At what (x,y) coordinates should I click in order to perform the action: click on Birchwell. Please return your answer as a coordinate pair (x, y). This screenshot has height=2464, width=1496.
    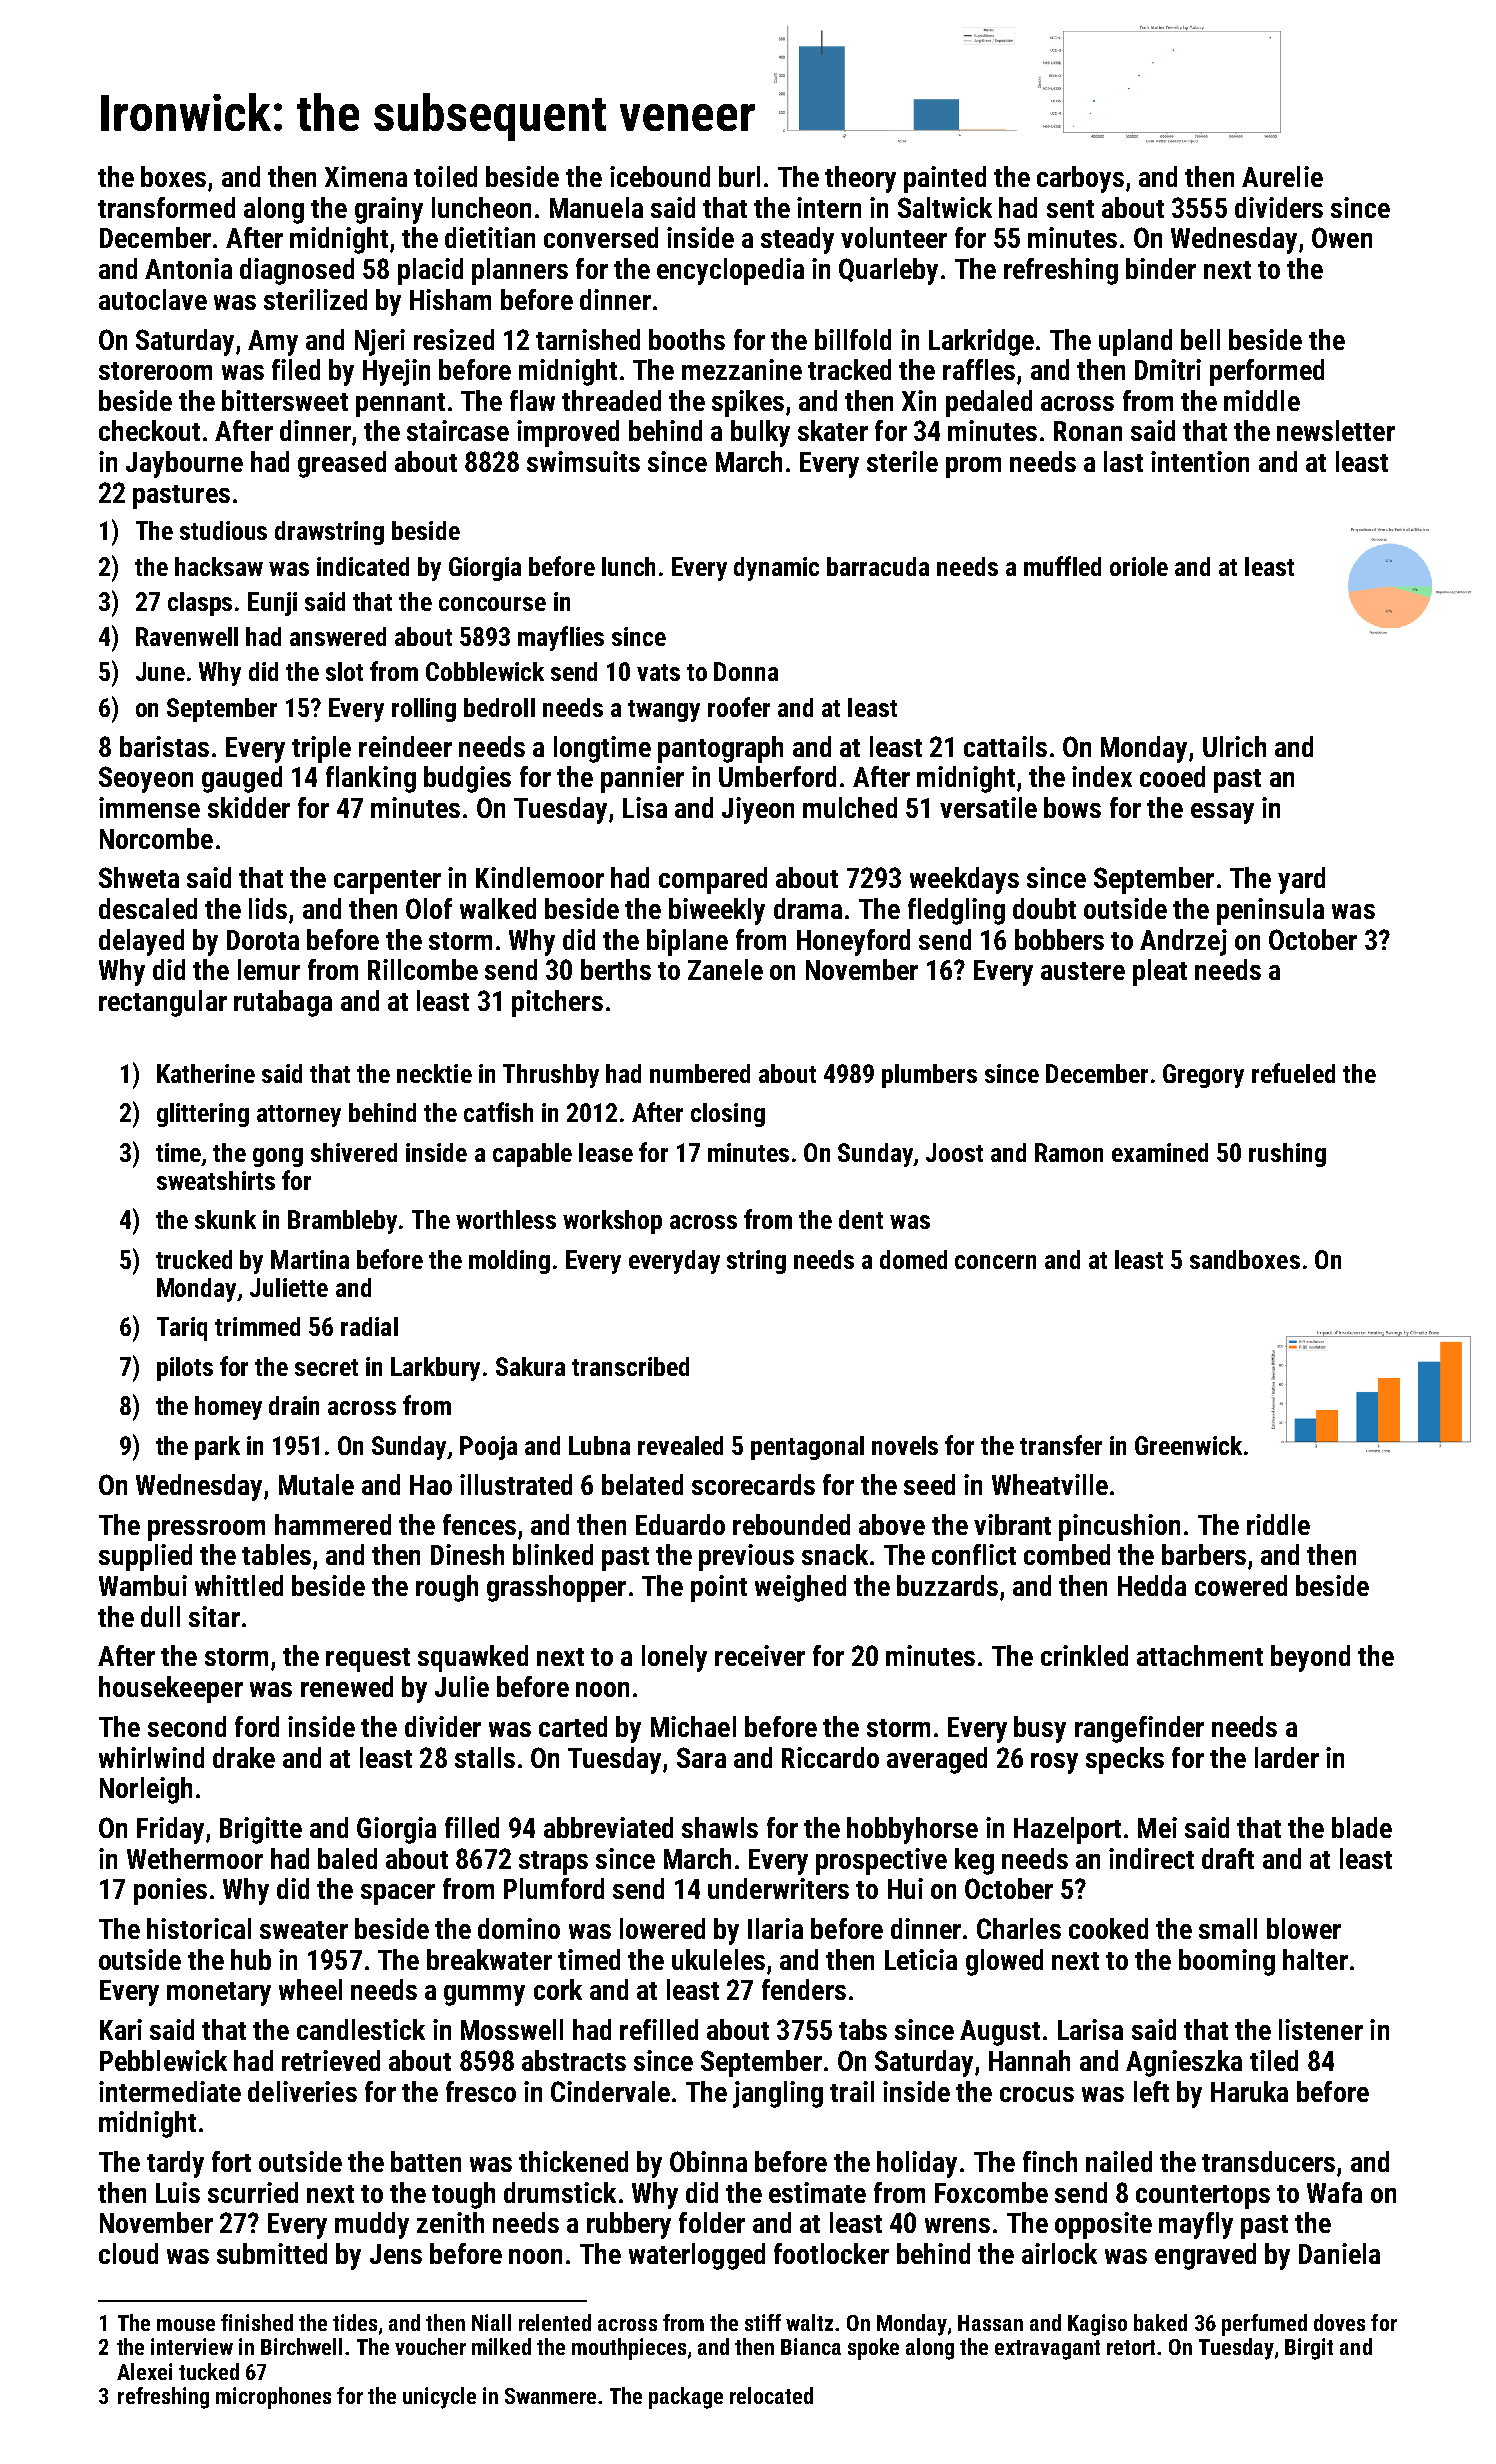
    Looking at the image, I should click on (301, 2346).
